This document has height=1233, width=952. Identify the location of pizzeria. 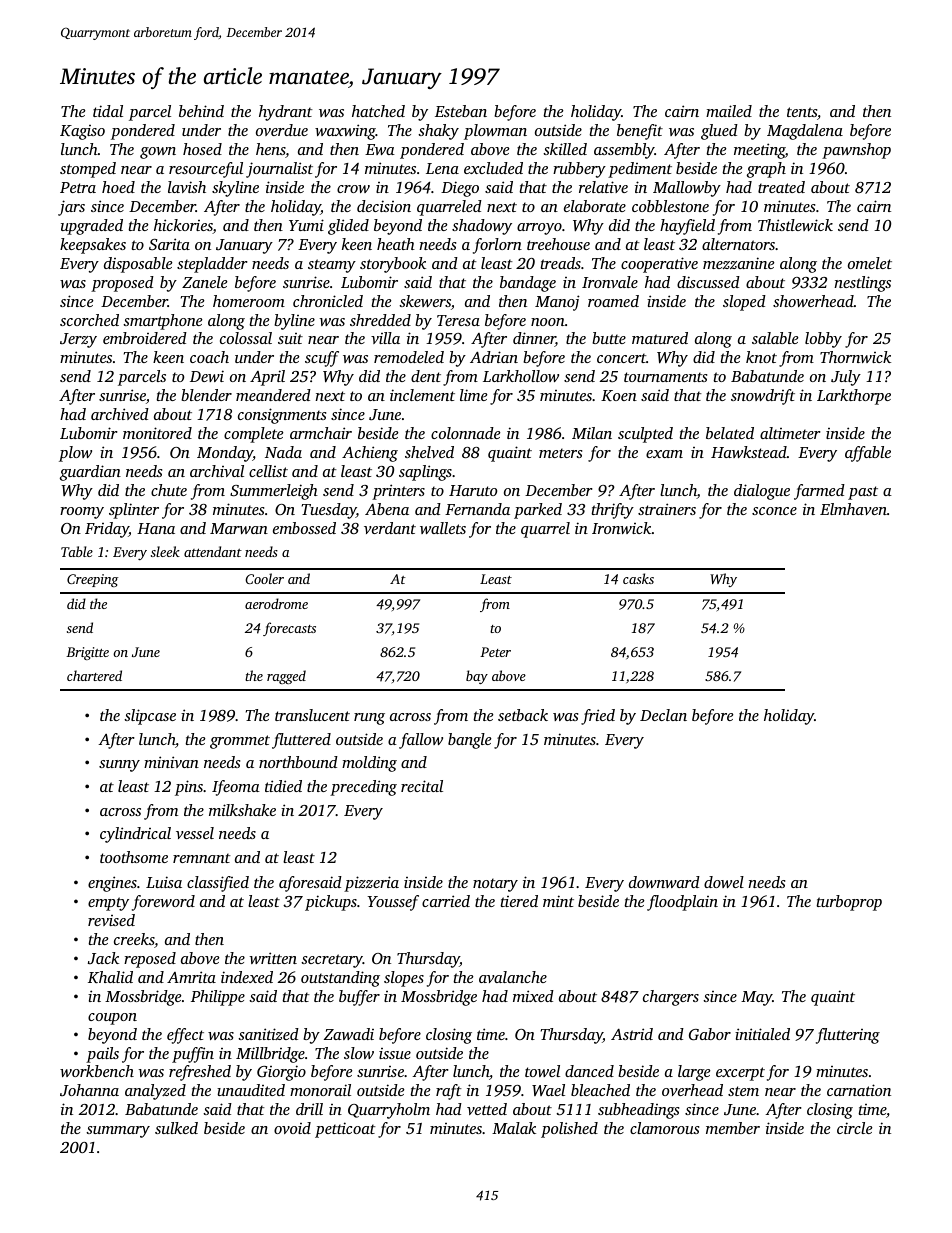
(371, 884).
